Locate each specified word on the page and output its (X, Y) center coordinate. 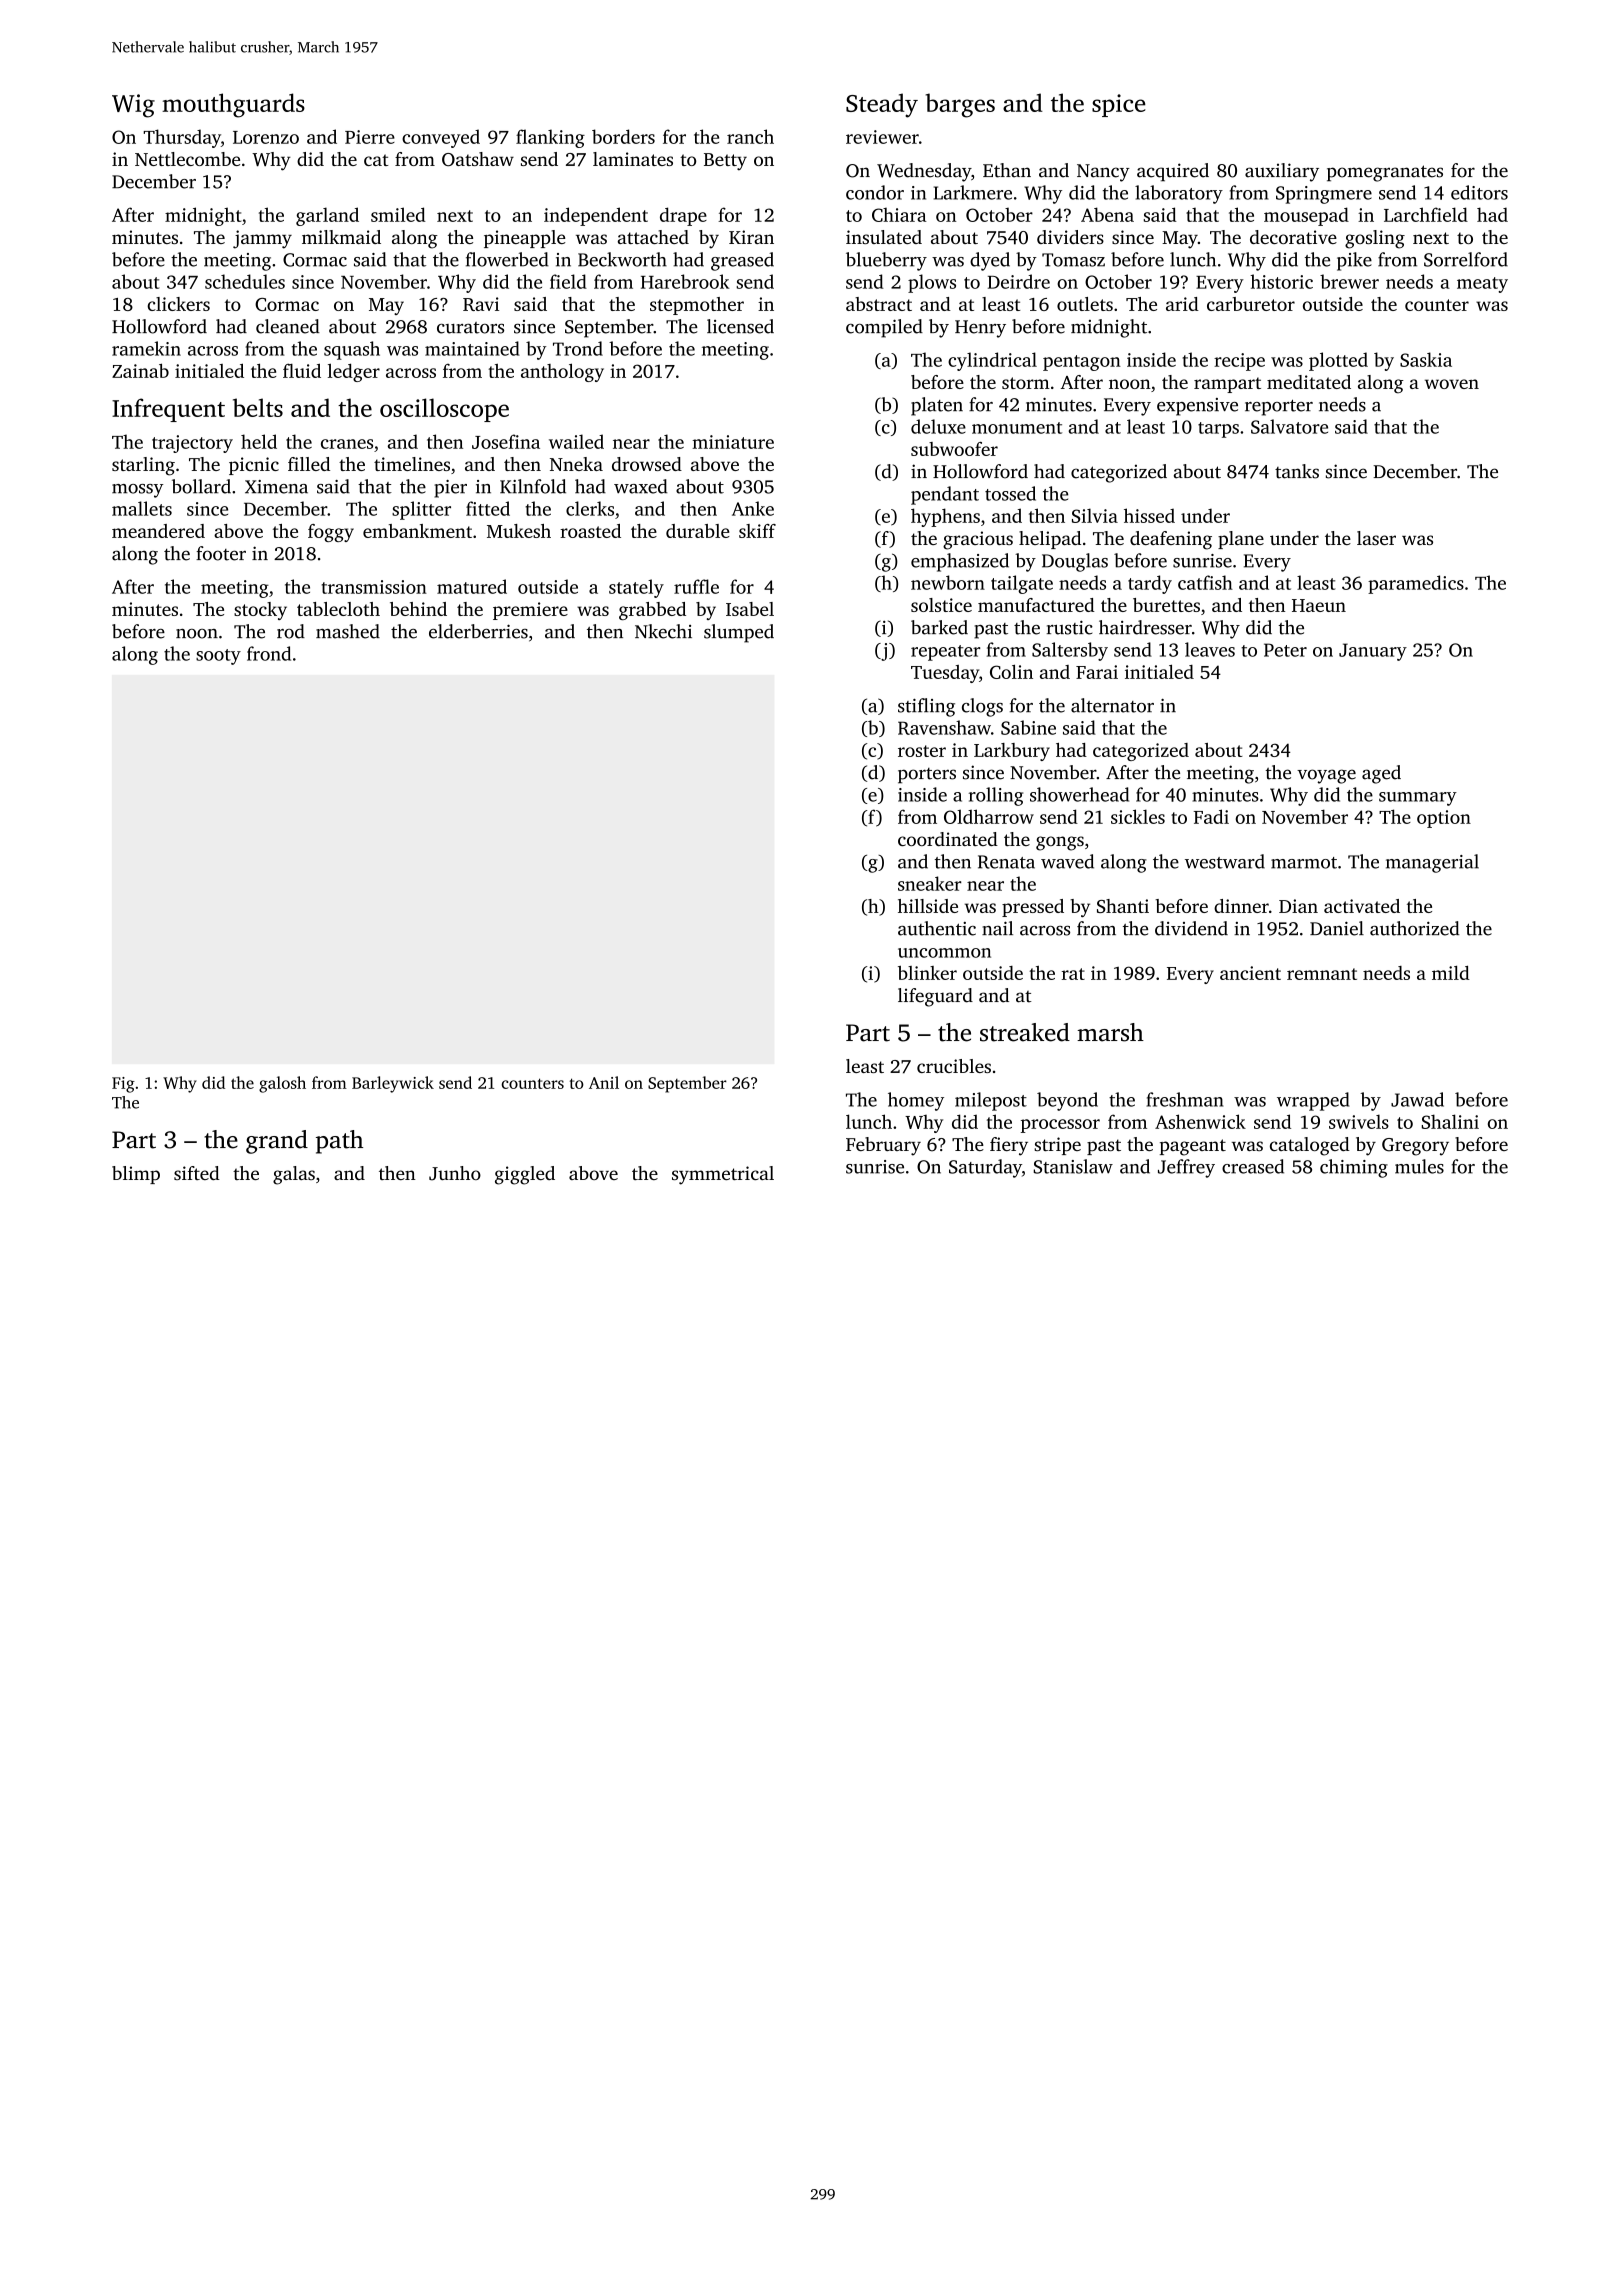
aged (1381, 774)
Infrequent (168, 410)
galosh (282, 1084)
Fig (123, 1085)
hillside (928, 906)
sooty (218, 657)
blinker (927, 973)
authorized (1415, 928)
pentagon (1082, 363)
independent (596, 216)
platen (937, 406)
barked (939, 627)
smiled (398, 214)
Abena (1107, 214)
